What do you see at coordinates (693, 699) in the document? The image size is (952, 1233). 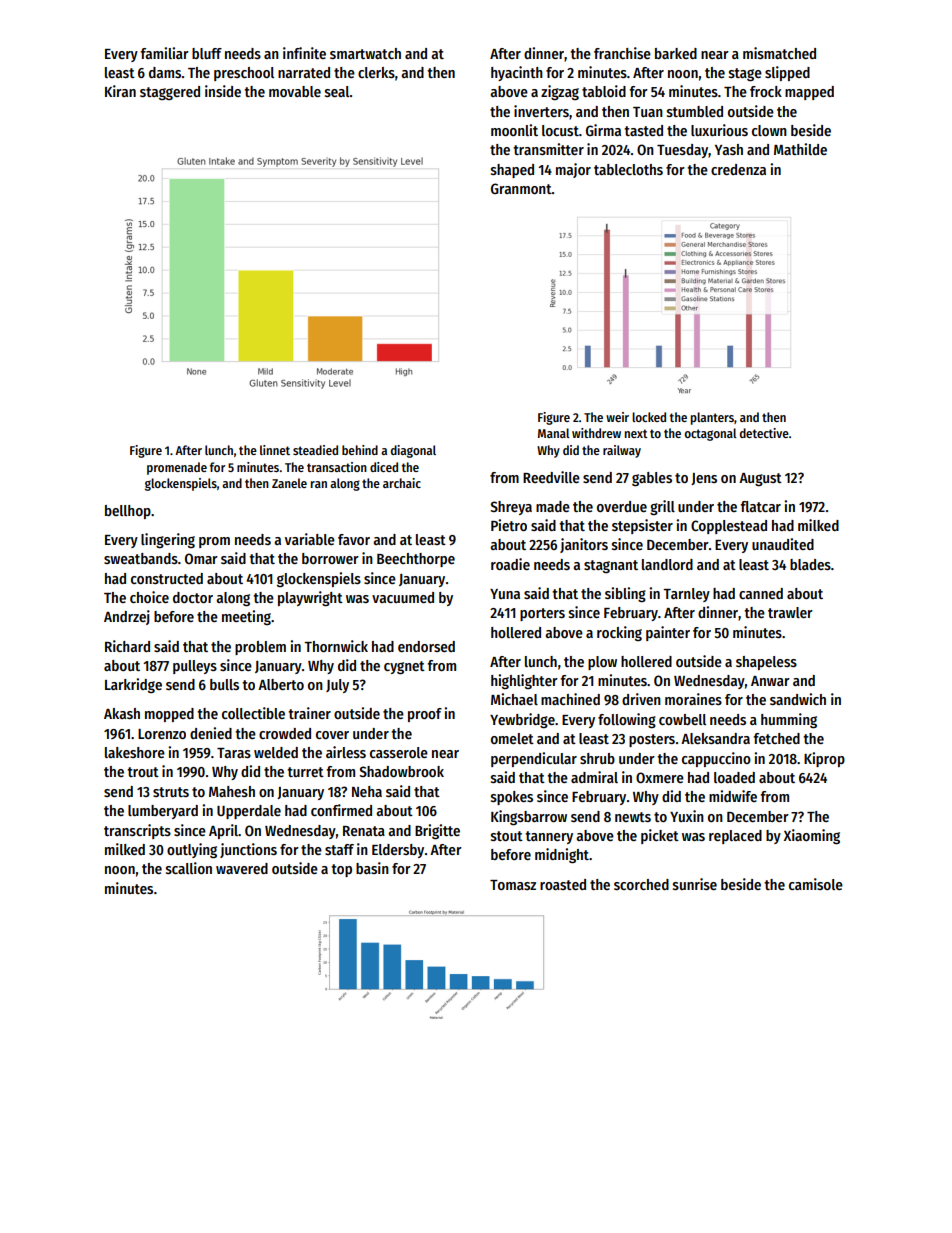 I see `moraines` at bounding box center [693, 699].
